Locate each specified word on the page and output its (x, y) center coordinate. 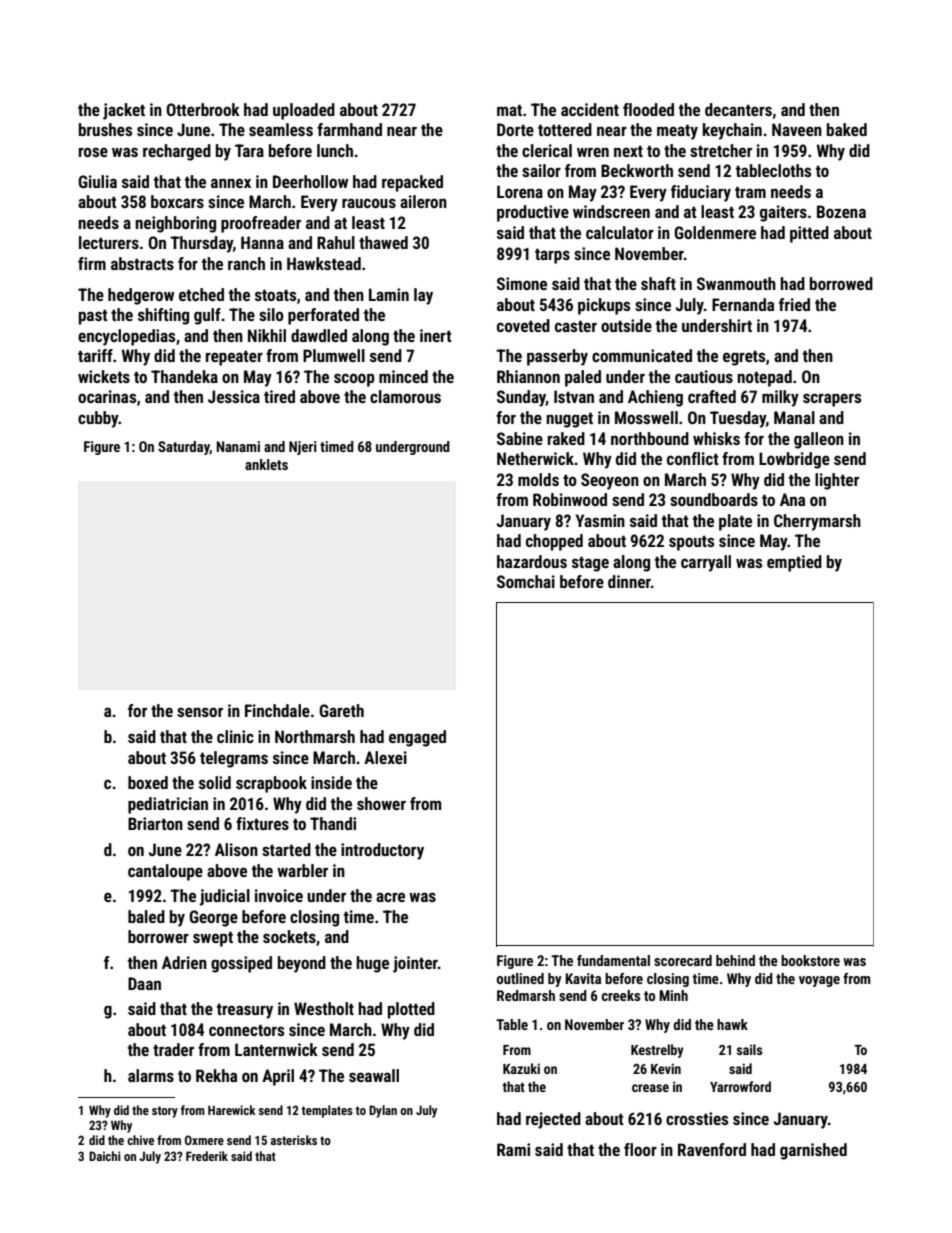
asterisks (294, 1140)
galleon (819, 440)
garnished (813, 1151)
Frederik (207, 1156)
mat (509, 110)
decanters (738, 109)
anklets (266, 464)
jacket (124, 111)
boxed (148, 782)
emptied (794, 563)
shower (381, 803)
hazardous (532, 561)
